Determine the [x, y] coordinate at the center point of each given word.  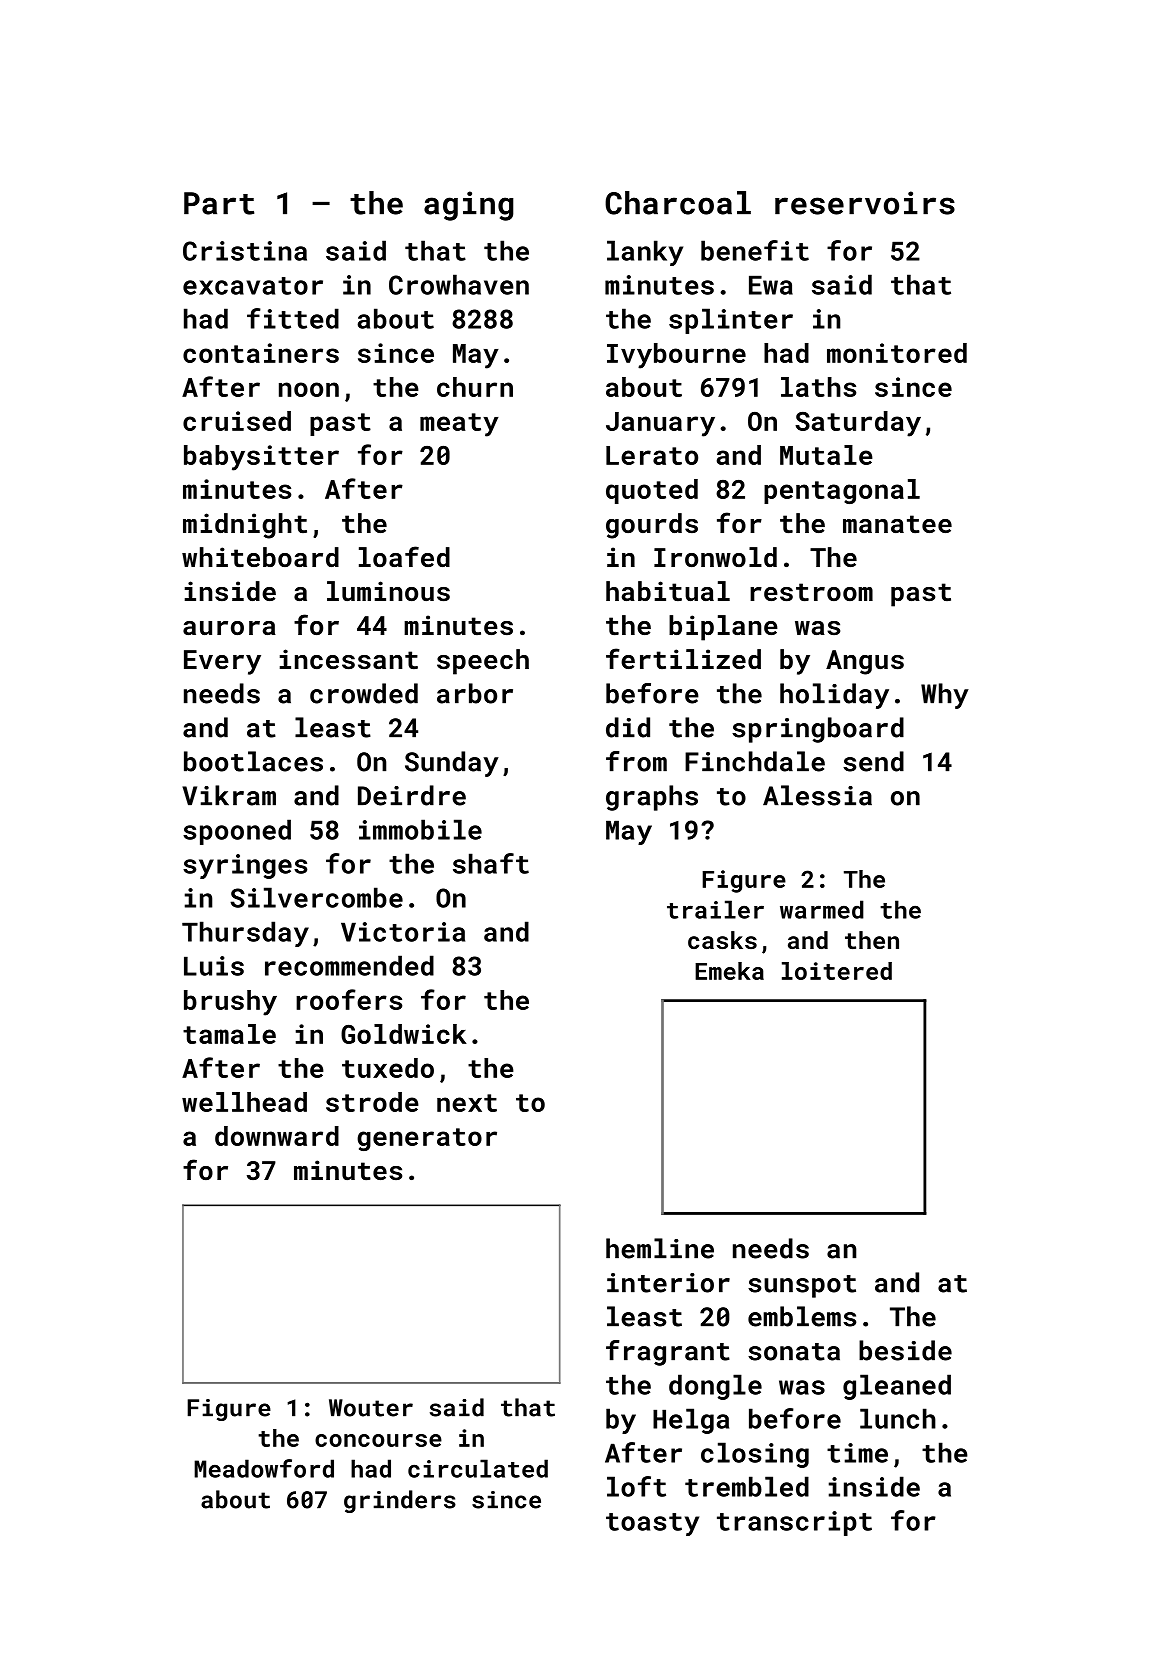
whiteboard [260, 557]
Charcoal [678, 203]
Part [219, 203]
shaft [491, 863]
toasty [652, 1524]
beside [905, 1350]
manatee [897, 524]
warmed [822, 909]
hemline [660, 1248]
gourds [652, 526]
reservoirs [865, 203]
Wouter [371, 1408]
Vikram [229, 795]
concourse [378, 1440]
